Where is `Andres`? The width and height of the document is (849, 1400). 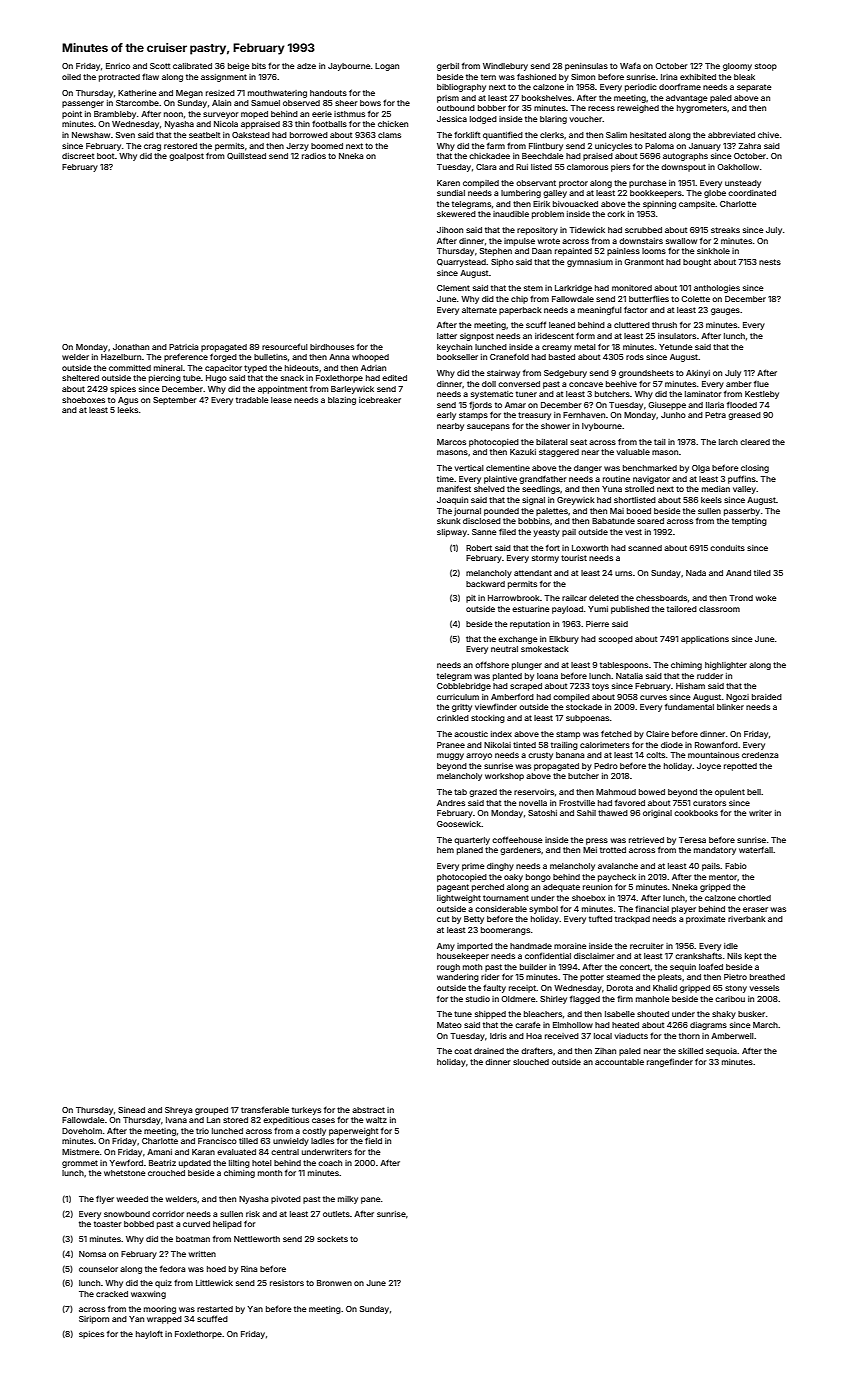
Andres is located at coordinates (451, 803).
